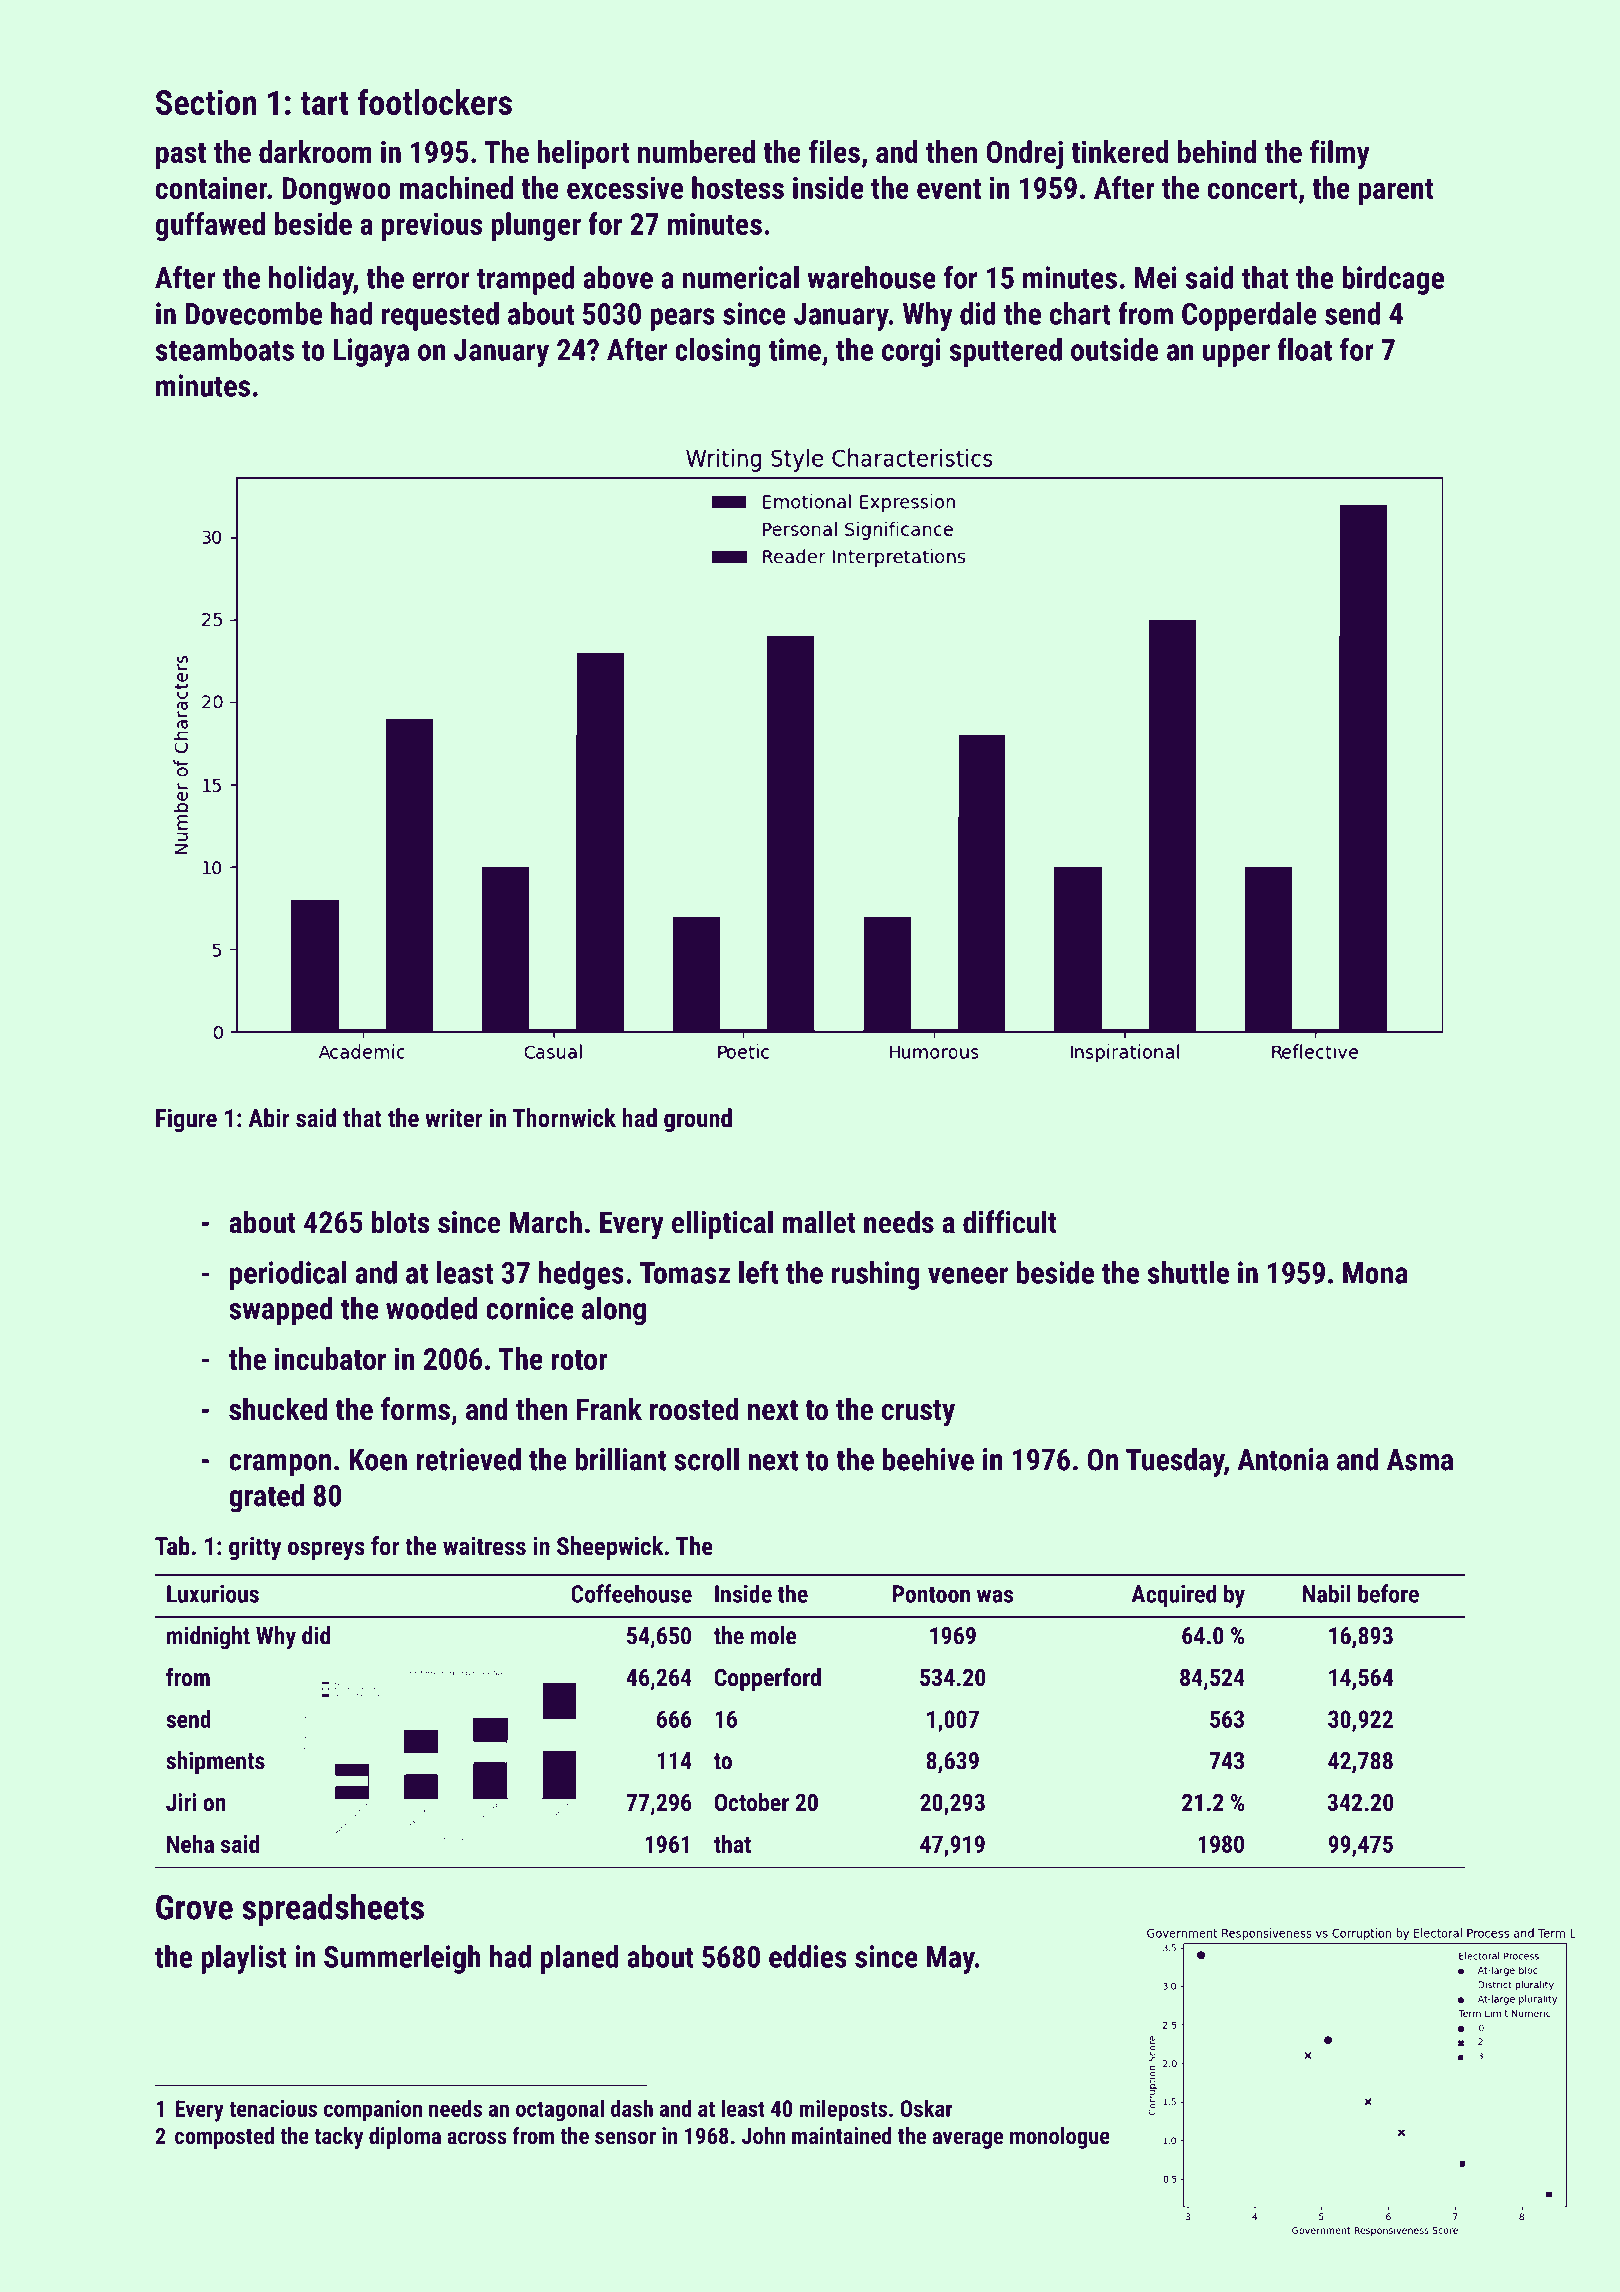 The image size is (1620, 2292). Describe the element at coordinates (1174, 1596) in the screenshot. I see `Acquired` at that location.
